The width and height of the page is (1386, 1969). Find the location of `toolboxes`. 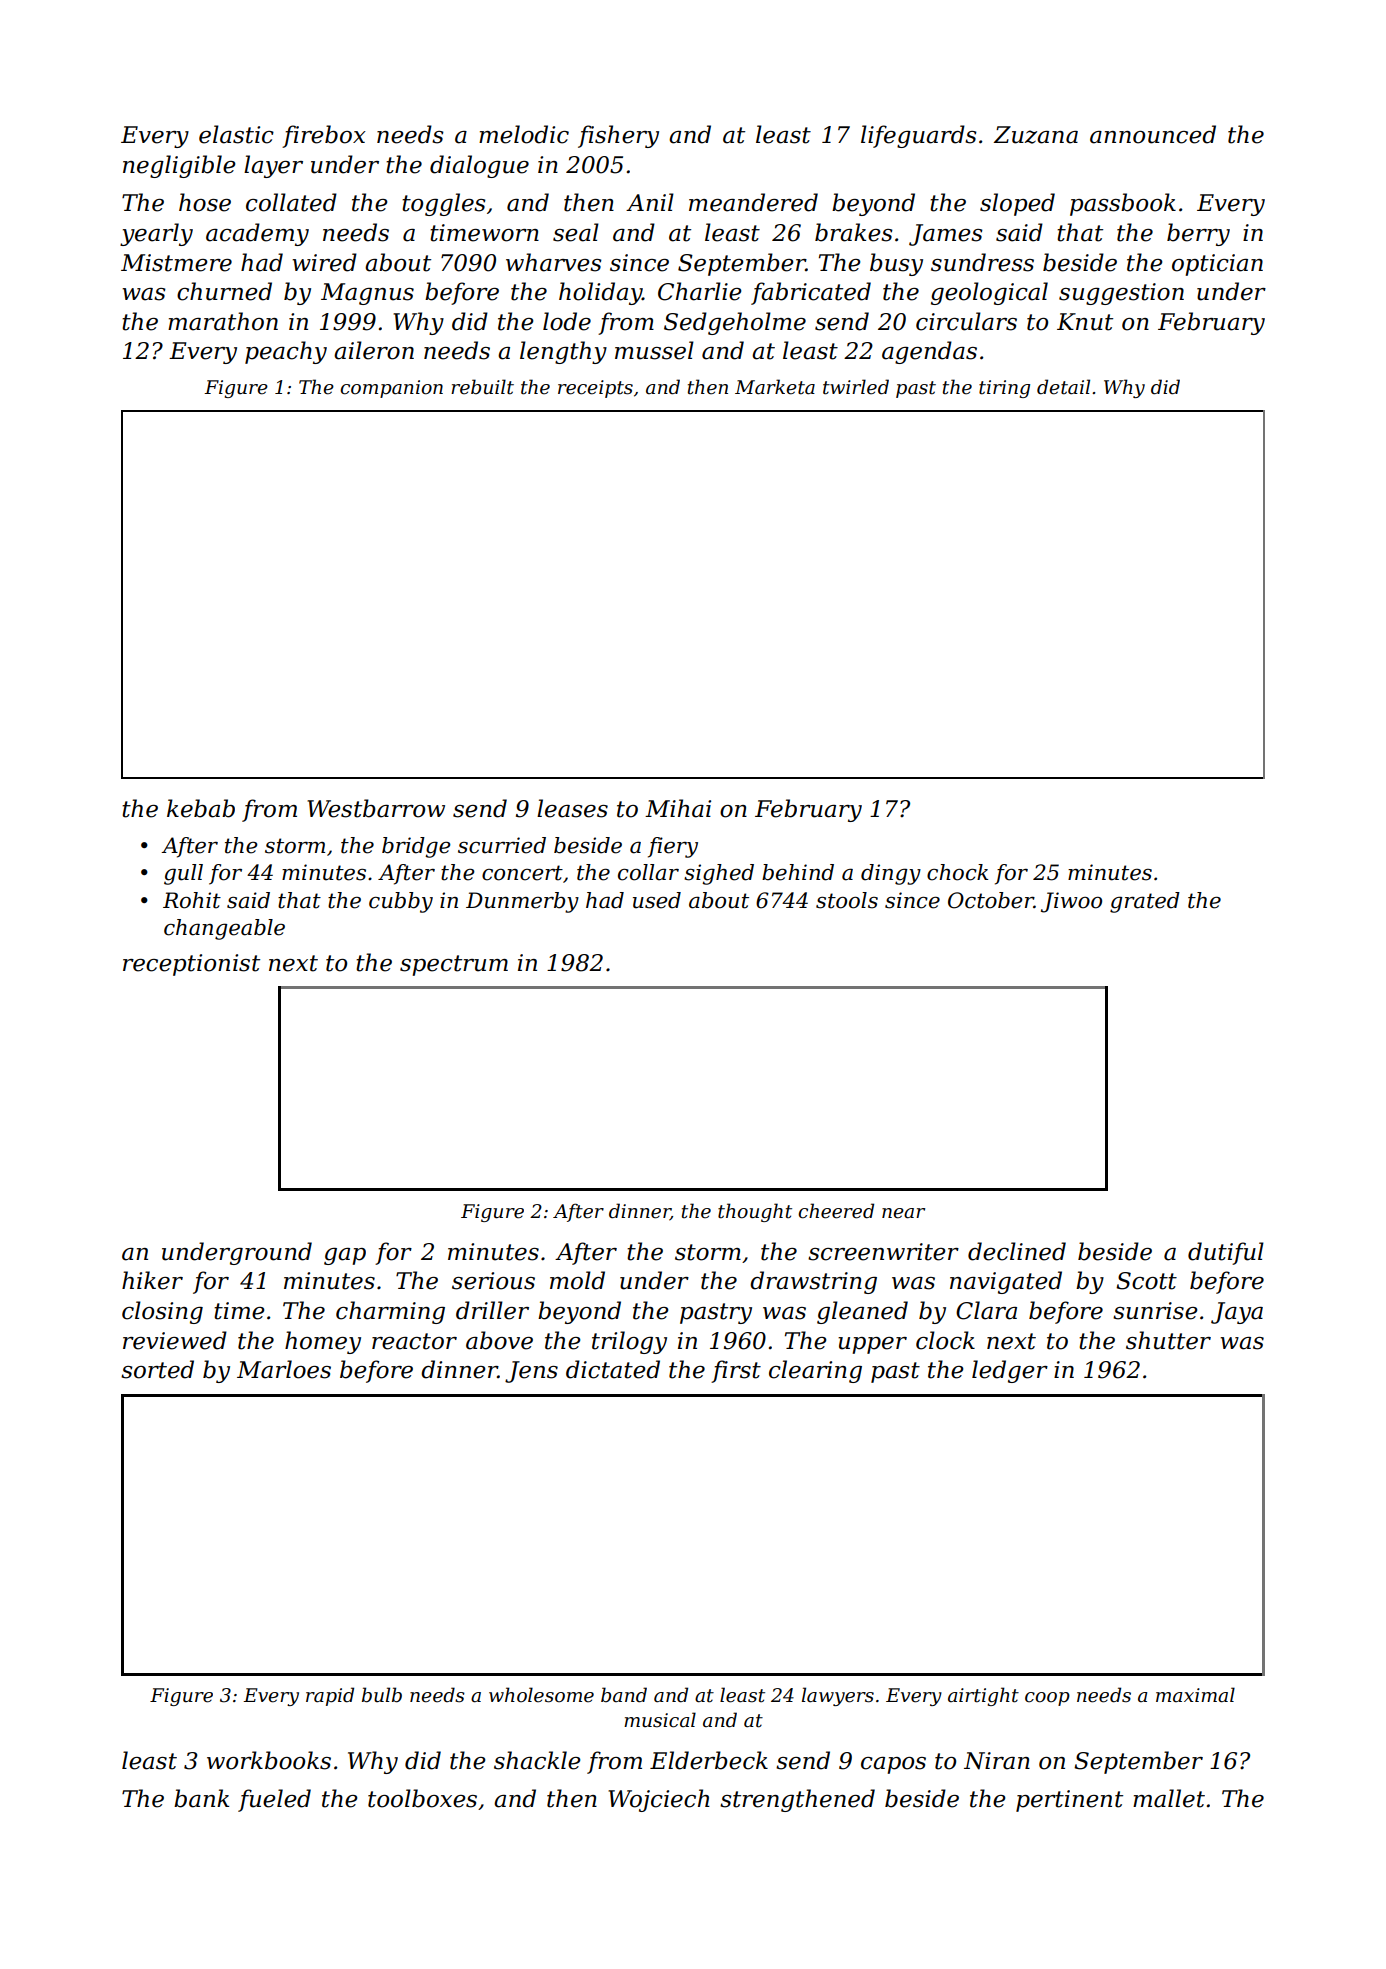

toolboxes is located at coordinates (422, 1798).
